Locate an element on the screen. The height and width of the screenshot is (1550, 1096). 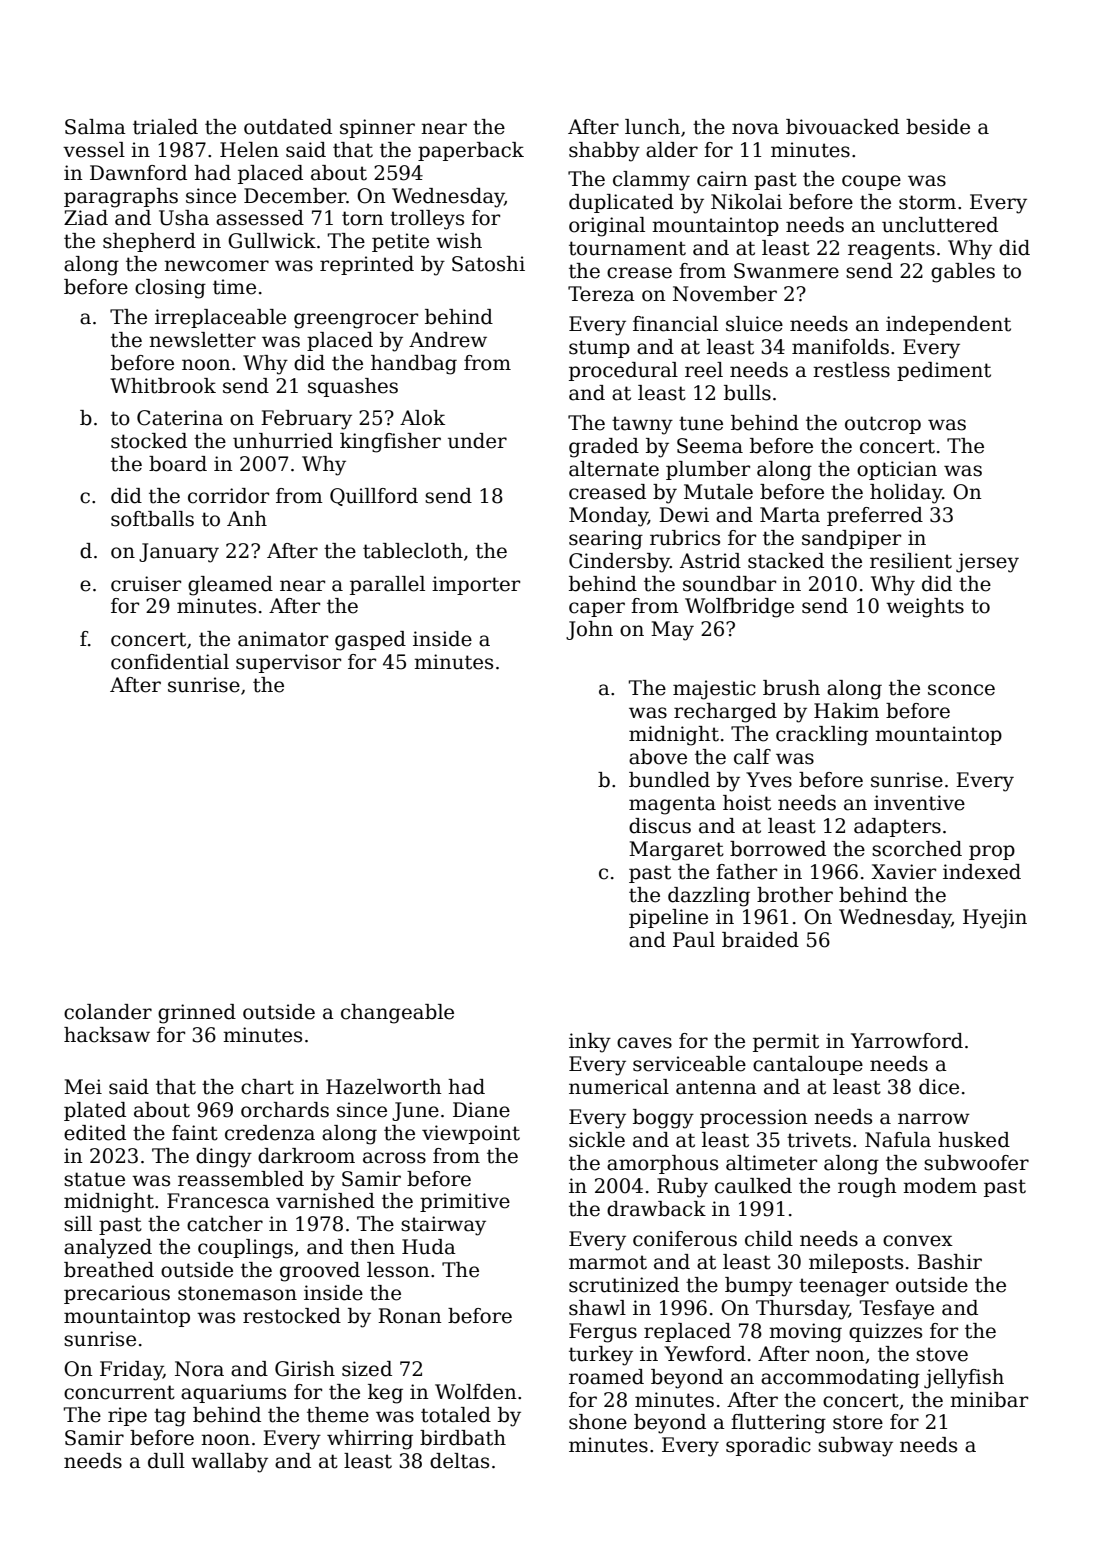
fluttering is located at coordinates (778, 1424).
